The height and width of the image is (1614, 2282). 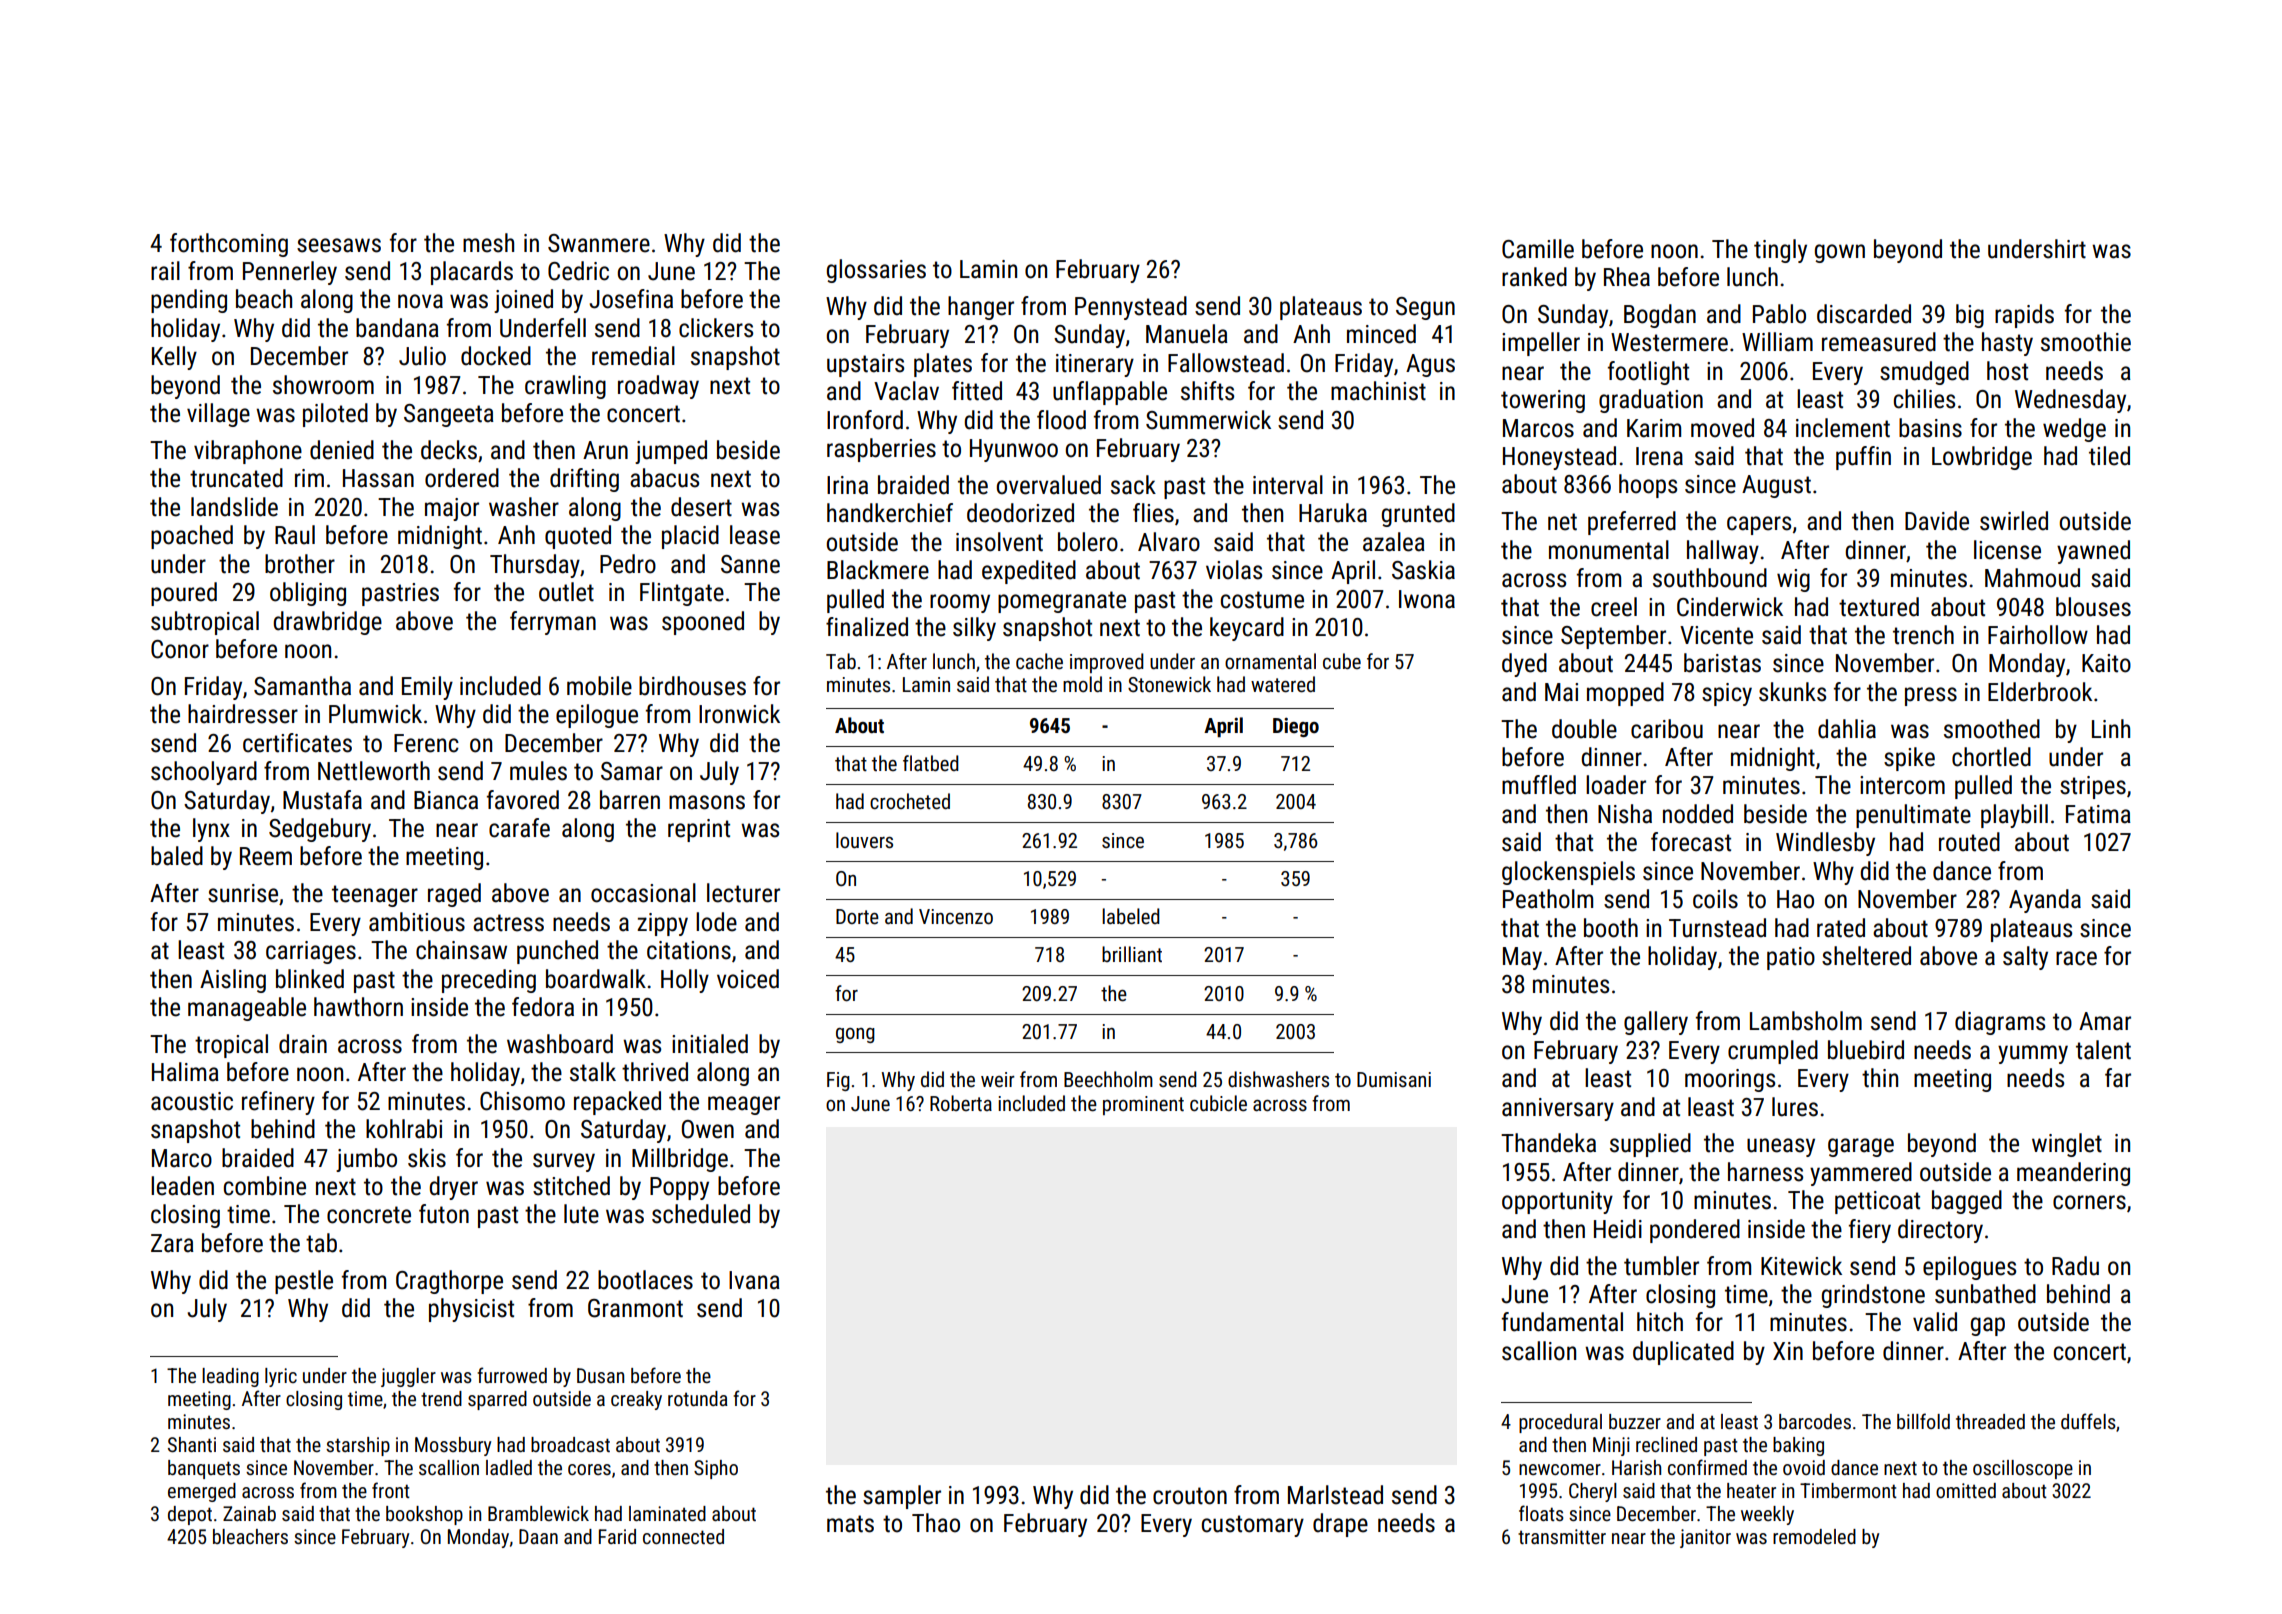 What do you see at coordinates (182, 1186) in the image?
I see `leaden` at bounding box center [182, 1186].
